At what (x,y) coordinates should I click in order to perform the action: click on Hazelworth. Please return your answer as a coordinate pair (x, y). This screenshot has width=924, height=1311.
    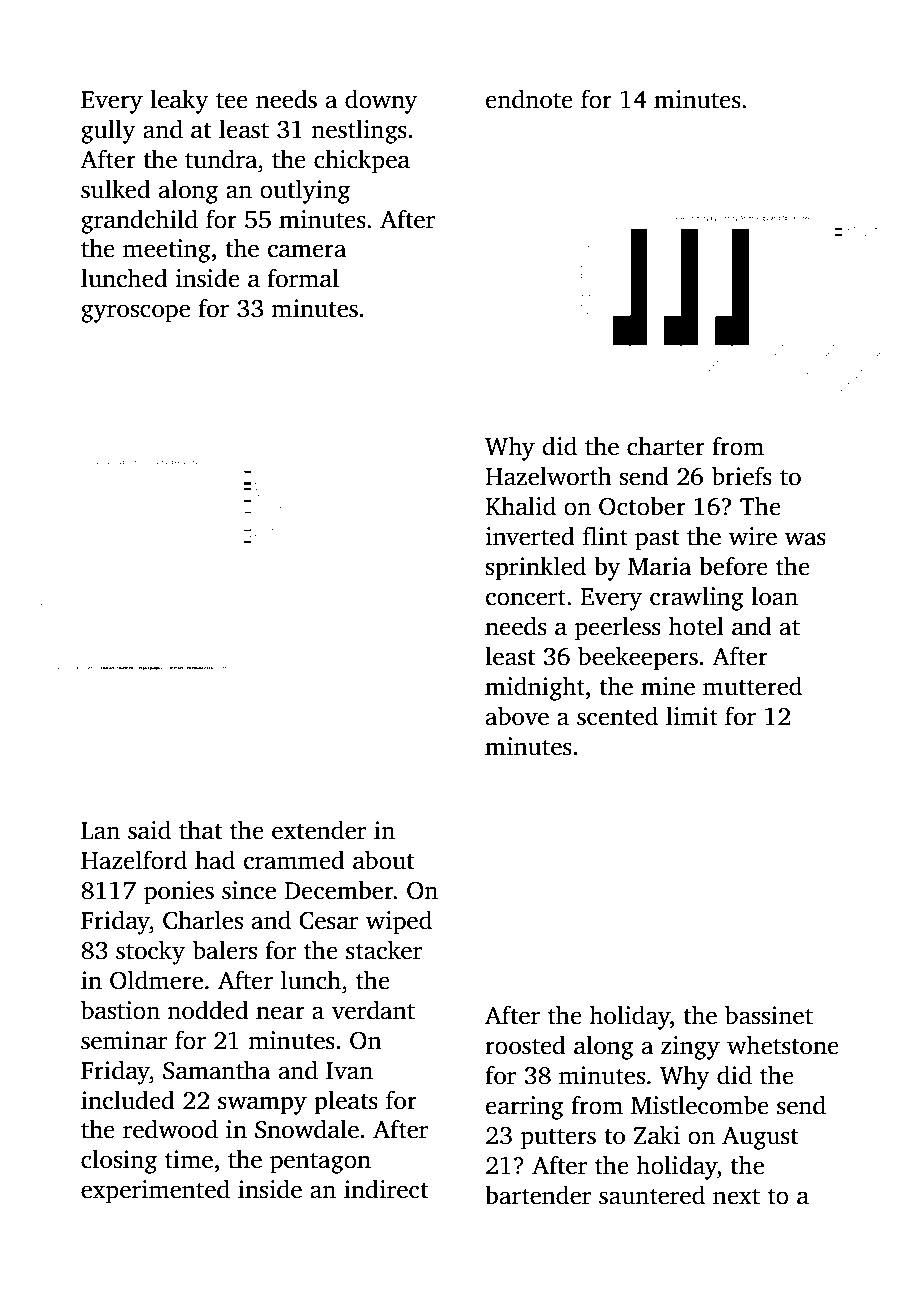
    Looking at the image, I should click on (548, 476).
